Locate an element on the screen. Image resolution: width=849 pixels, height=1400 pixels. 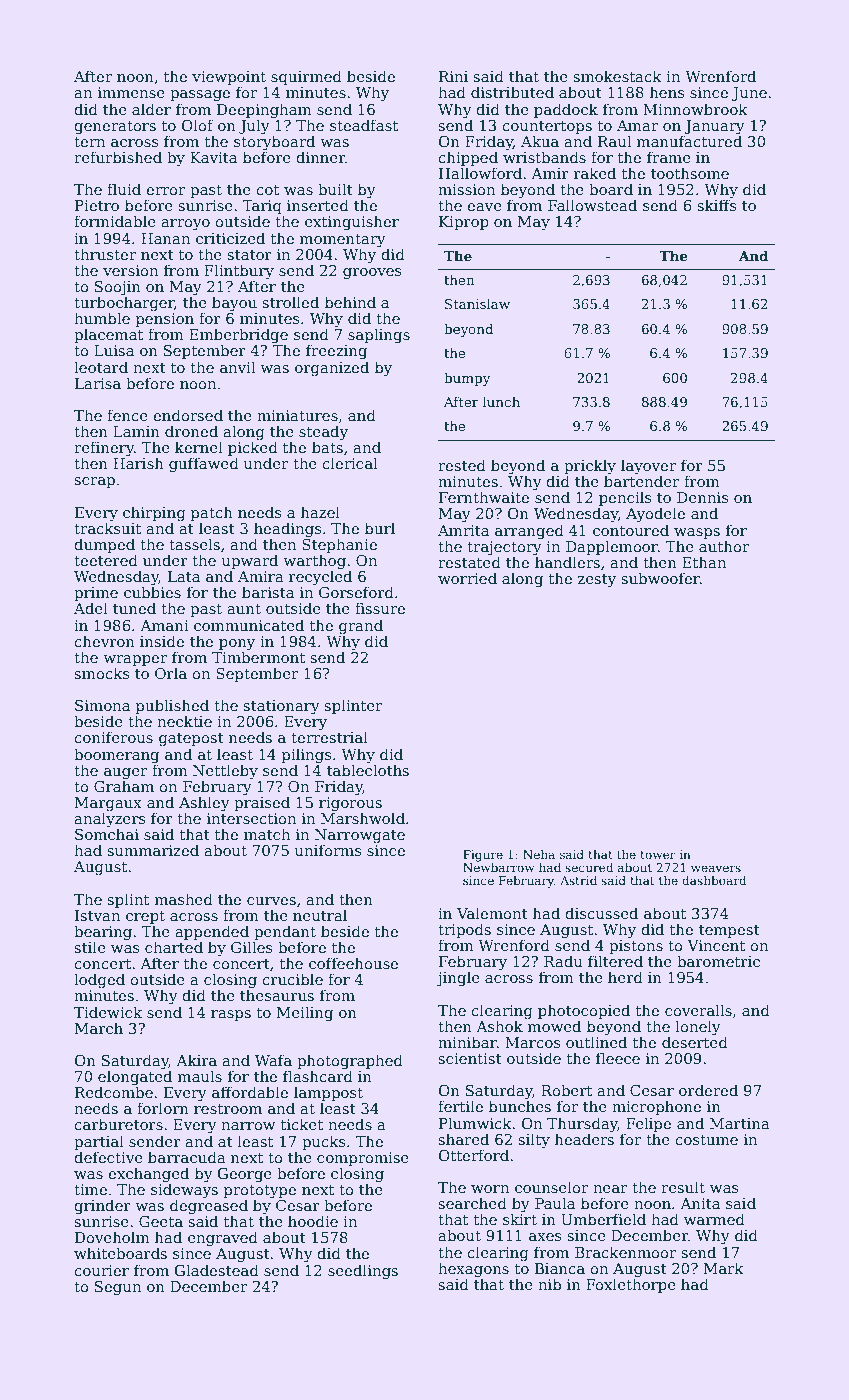
Marshwold is located at coordinates (363, 818).
